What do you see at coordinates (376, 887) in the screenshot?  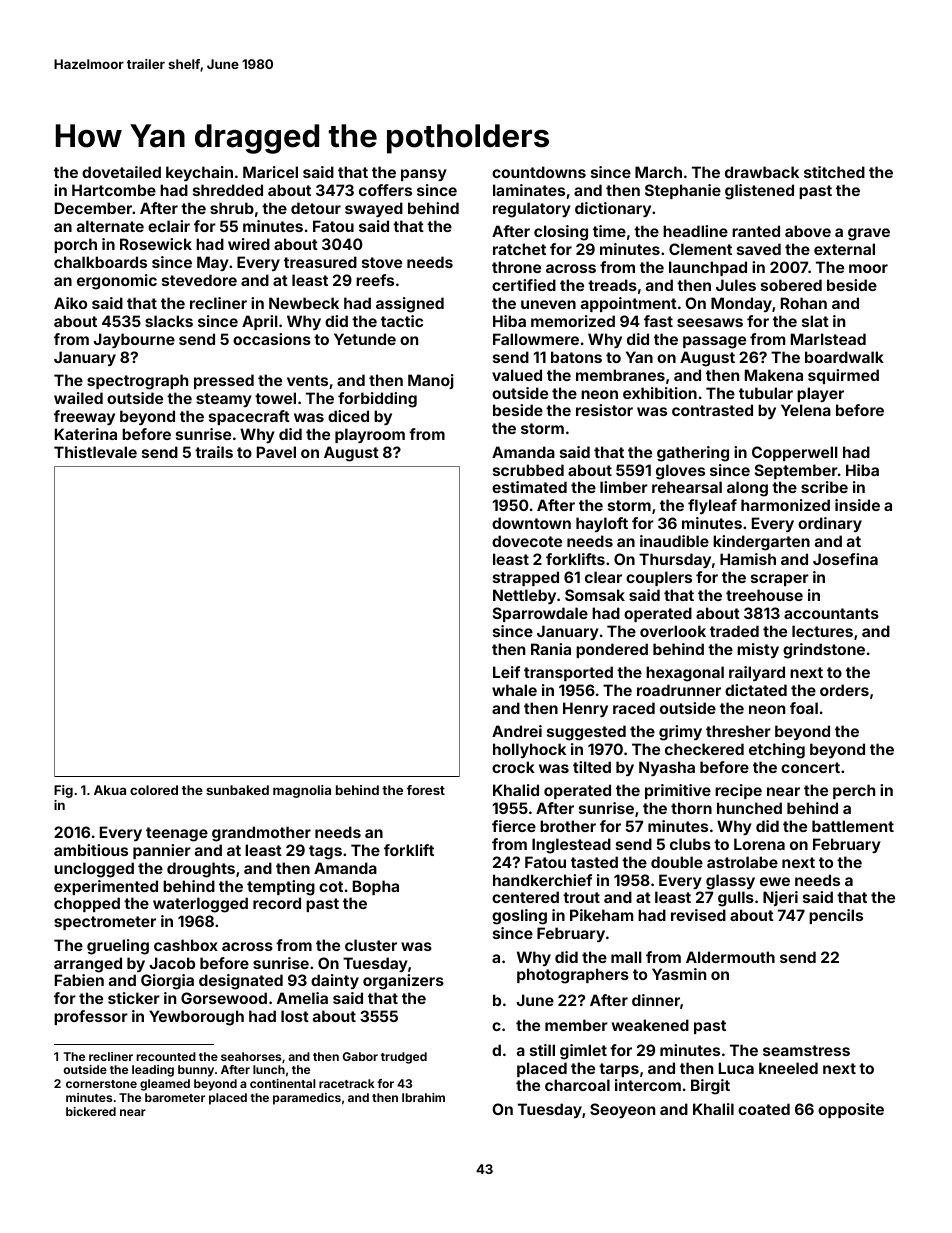 I see `Bopha` at bounding box center [376, 887].
